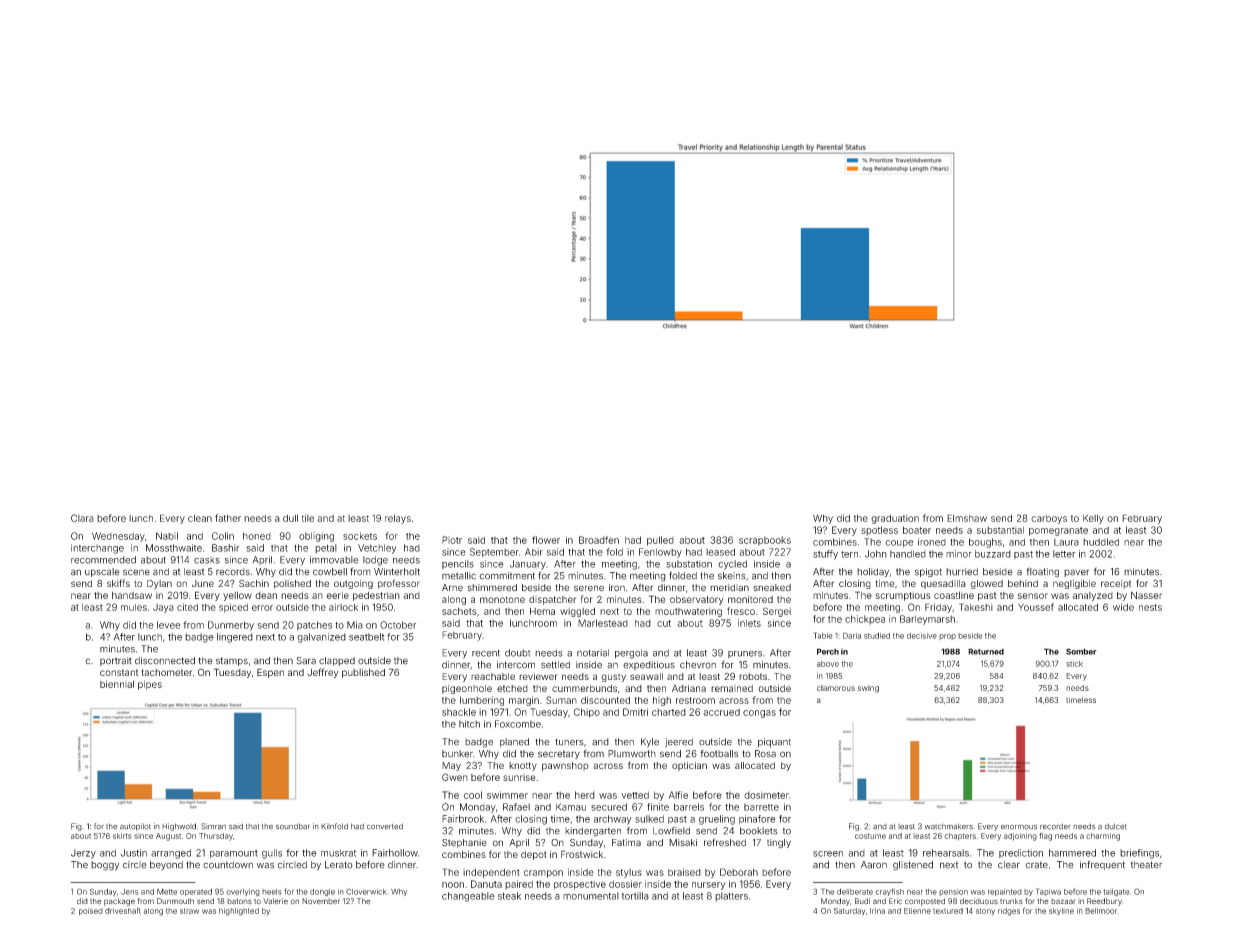  Describe the element at coordinates (949, 826) in the page. I see `watchmakers` at that location.
